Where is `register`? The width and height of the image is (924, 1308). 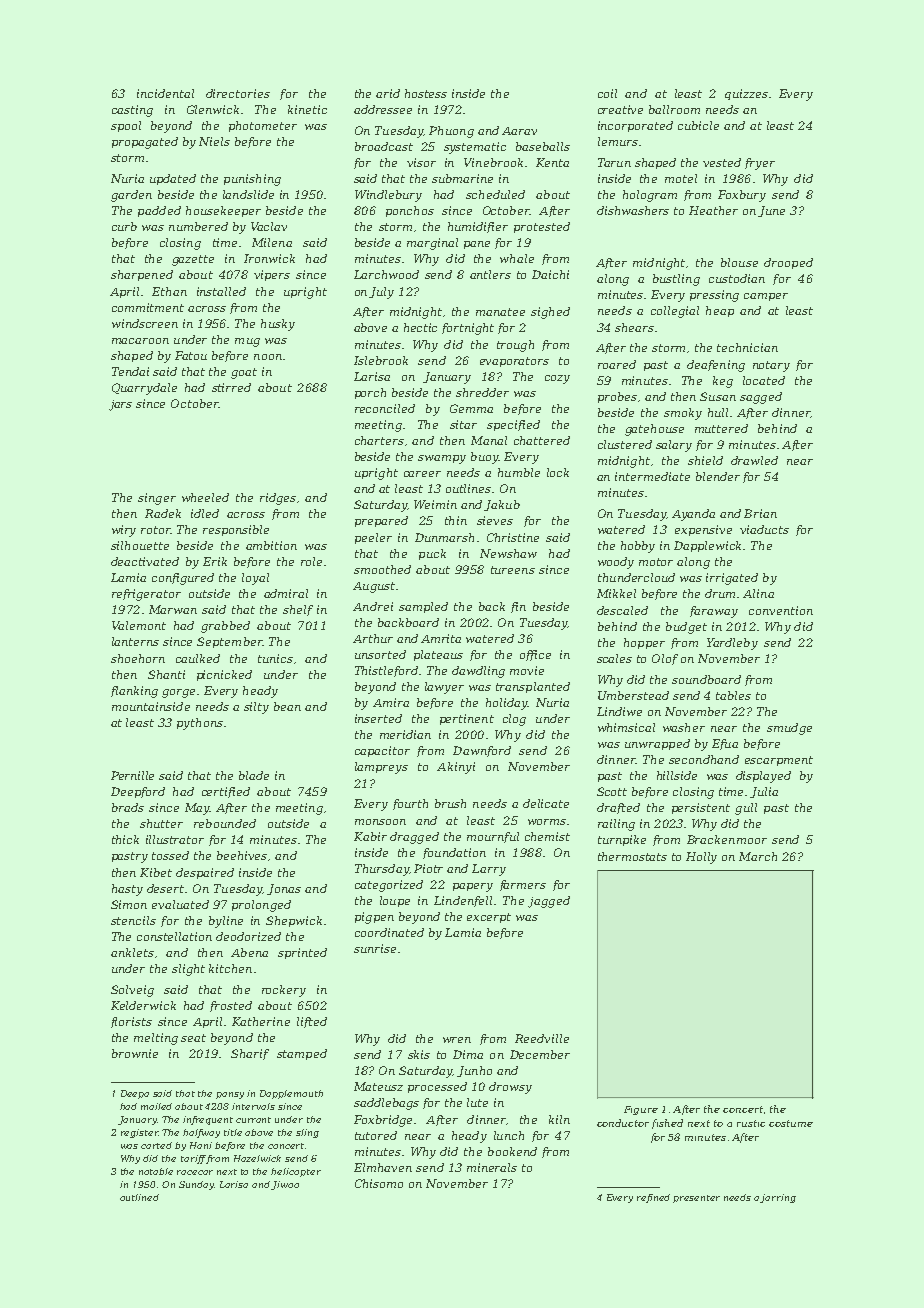
register is located at coordinates (139, 1133).
